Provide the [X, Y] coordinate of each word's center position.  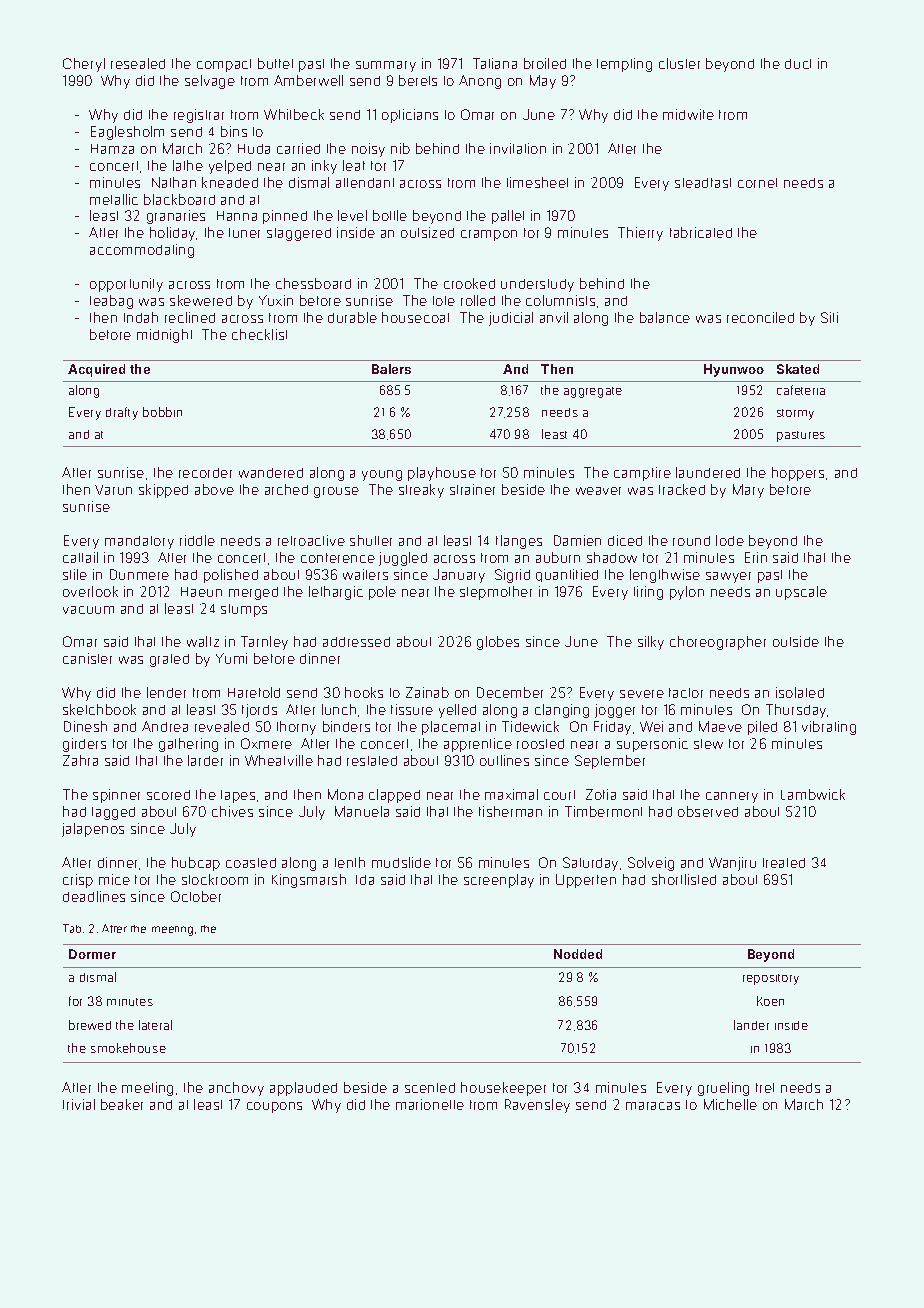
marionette [430, 1104]
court [559, 795]
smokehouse [128, 1048]
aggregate [593, 392]
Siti [829, 317]
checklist [259, 334]
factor [686, 693]
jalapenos [93, 830]
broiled [545, 63]
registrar [199, 116]
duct [798, 64]
